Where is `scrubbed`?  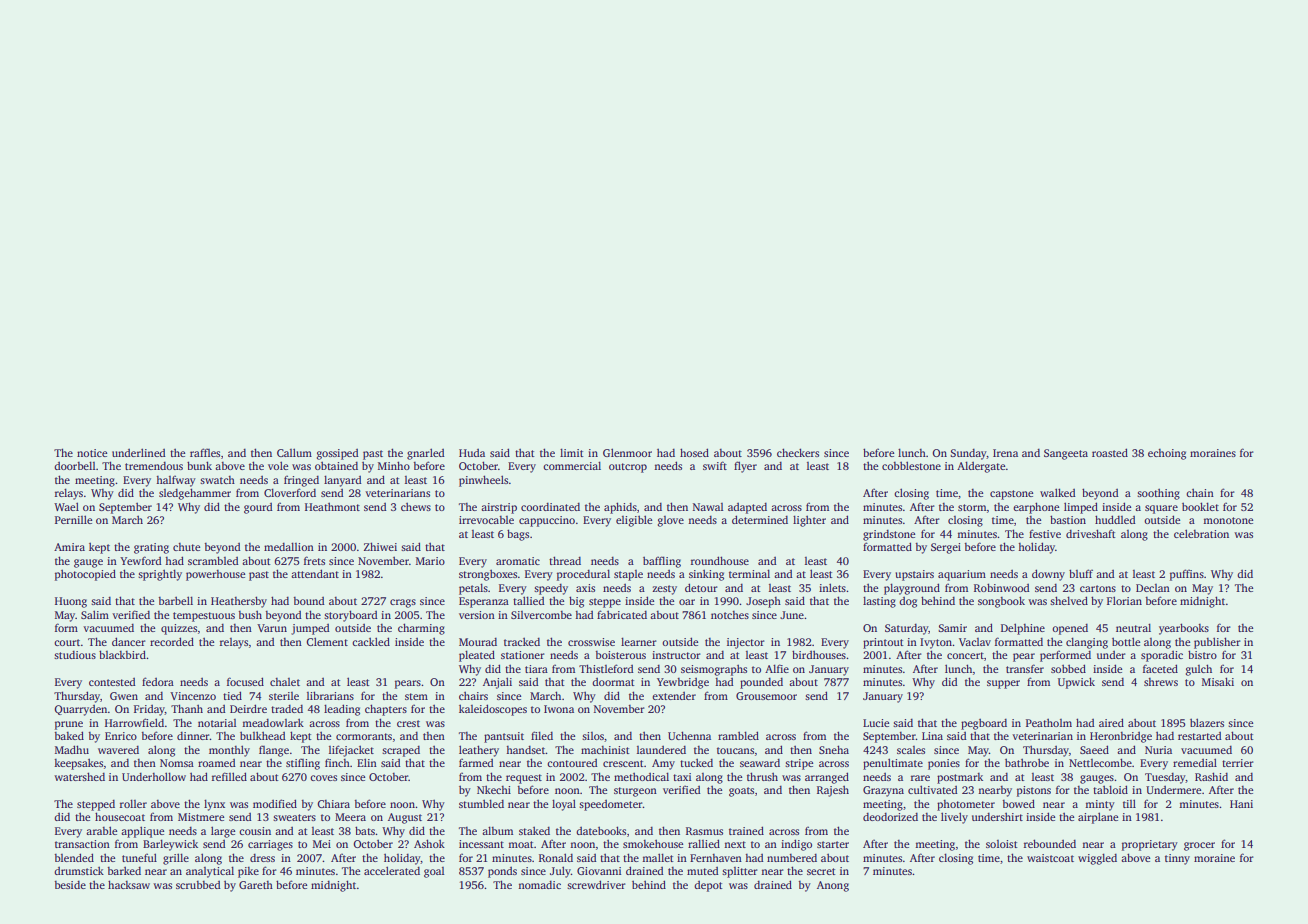
scrubbed is located at coordinates (198, 885).
